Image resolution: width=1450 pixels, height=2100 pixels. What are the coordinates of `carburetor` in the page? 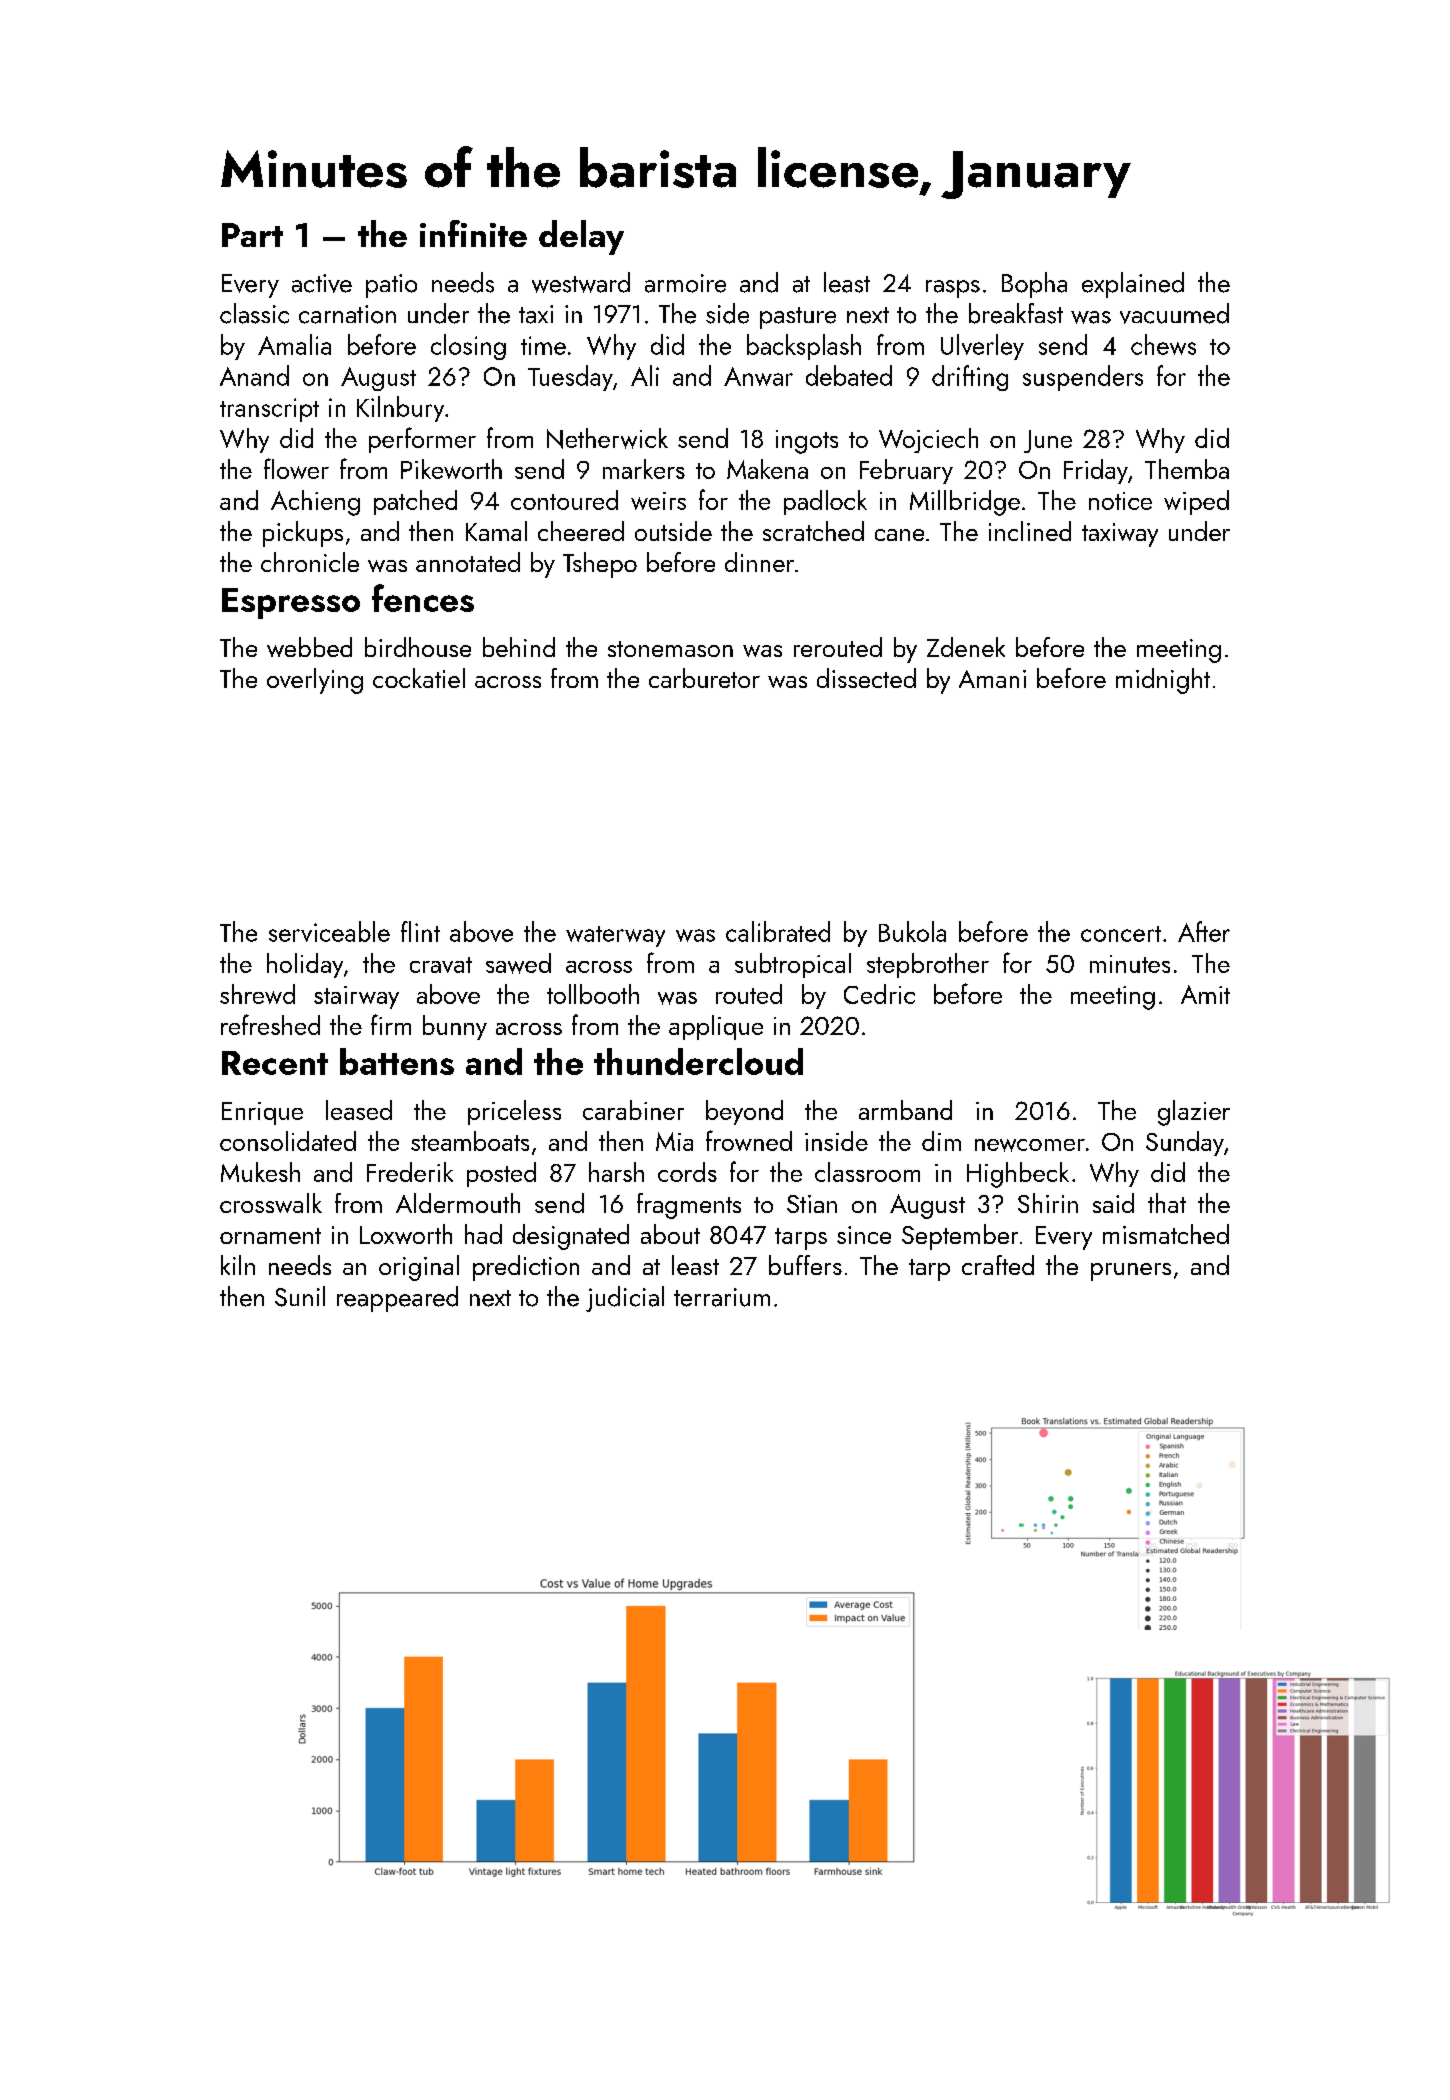 It's located at (704, 678).
